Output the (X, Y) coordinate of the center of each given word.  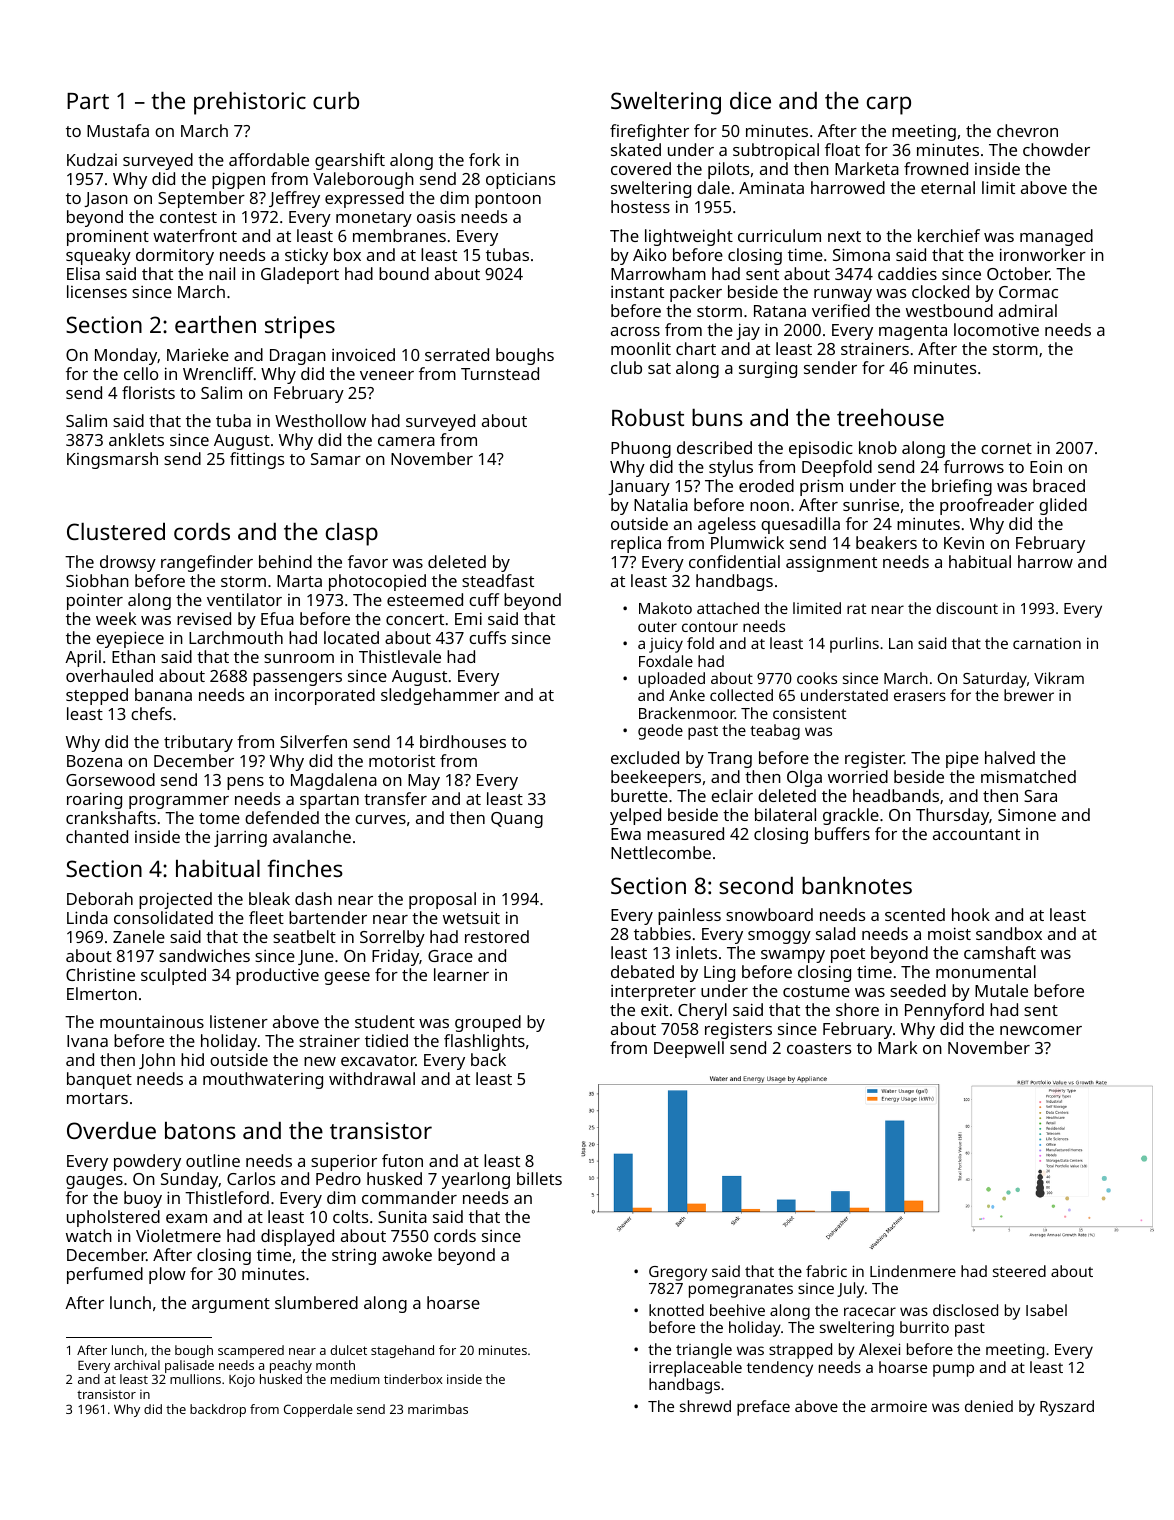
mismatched (1028, 776)
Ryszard (1067, 1408)
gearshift (350, 161)
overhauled (109, 675)
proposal (442, 900)
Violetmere (178, 1235)
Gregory (678, 1273)
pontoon (508, 200)
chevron (1027, 130)
